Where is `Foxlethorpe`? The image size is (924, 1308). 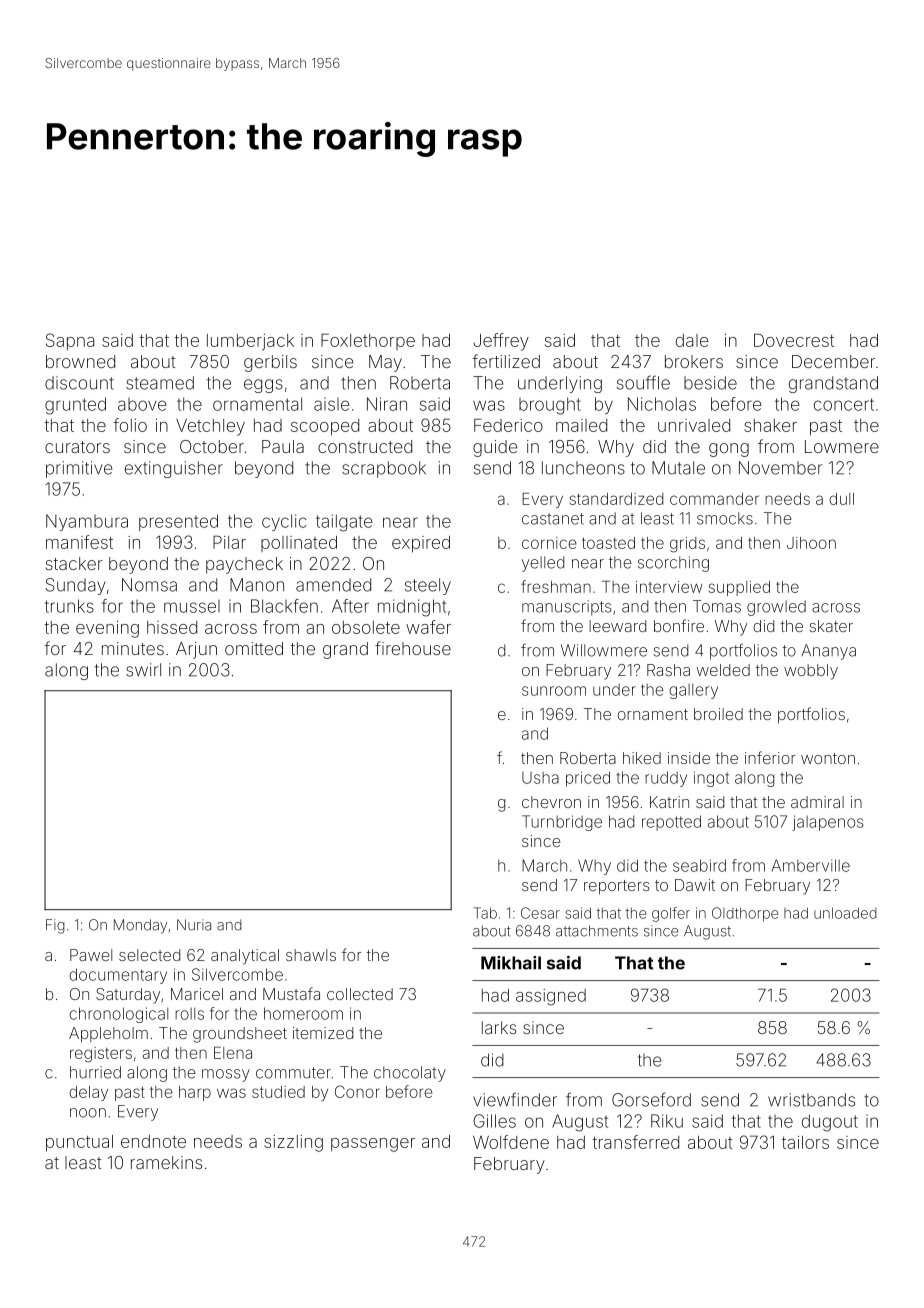 Foxlethorpe is located at coordinates (368, 341).
